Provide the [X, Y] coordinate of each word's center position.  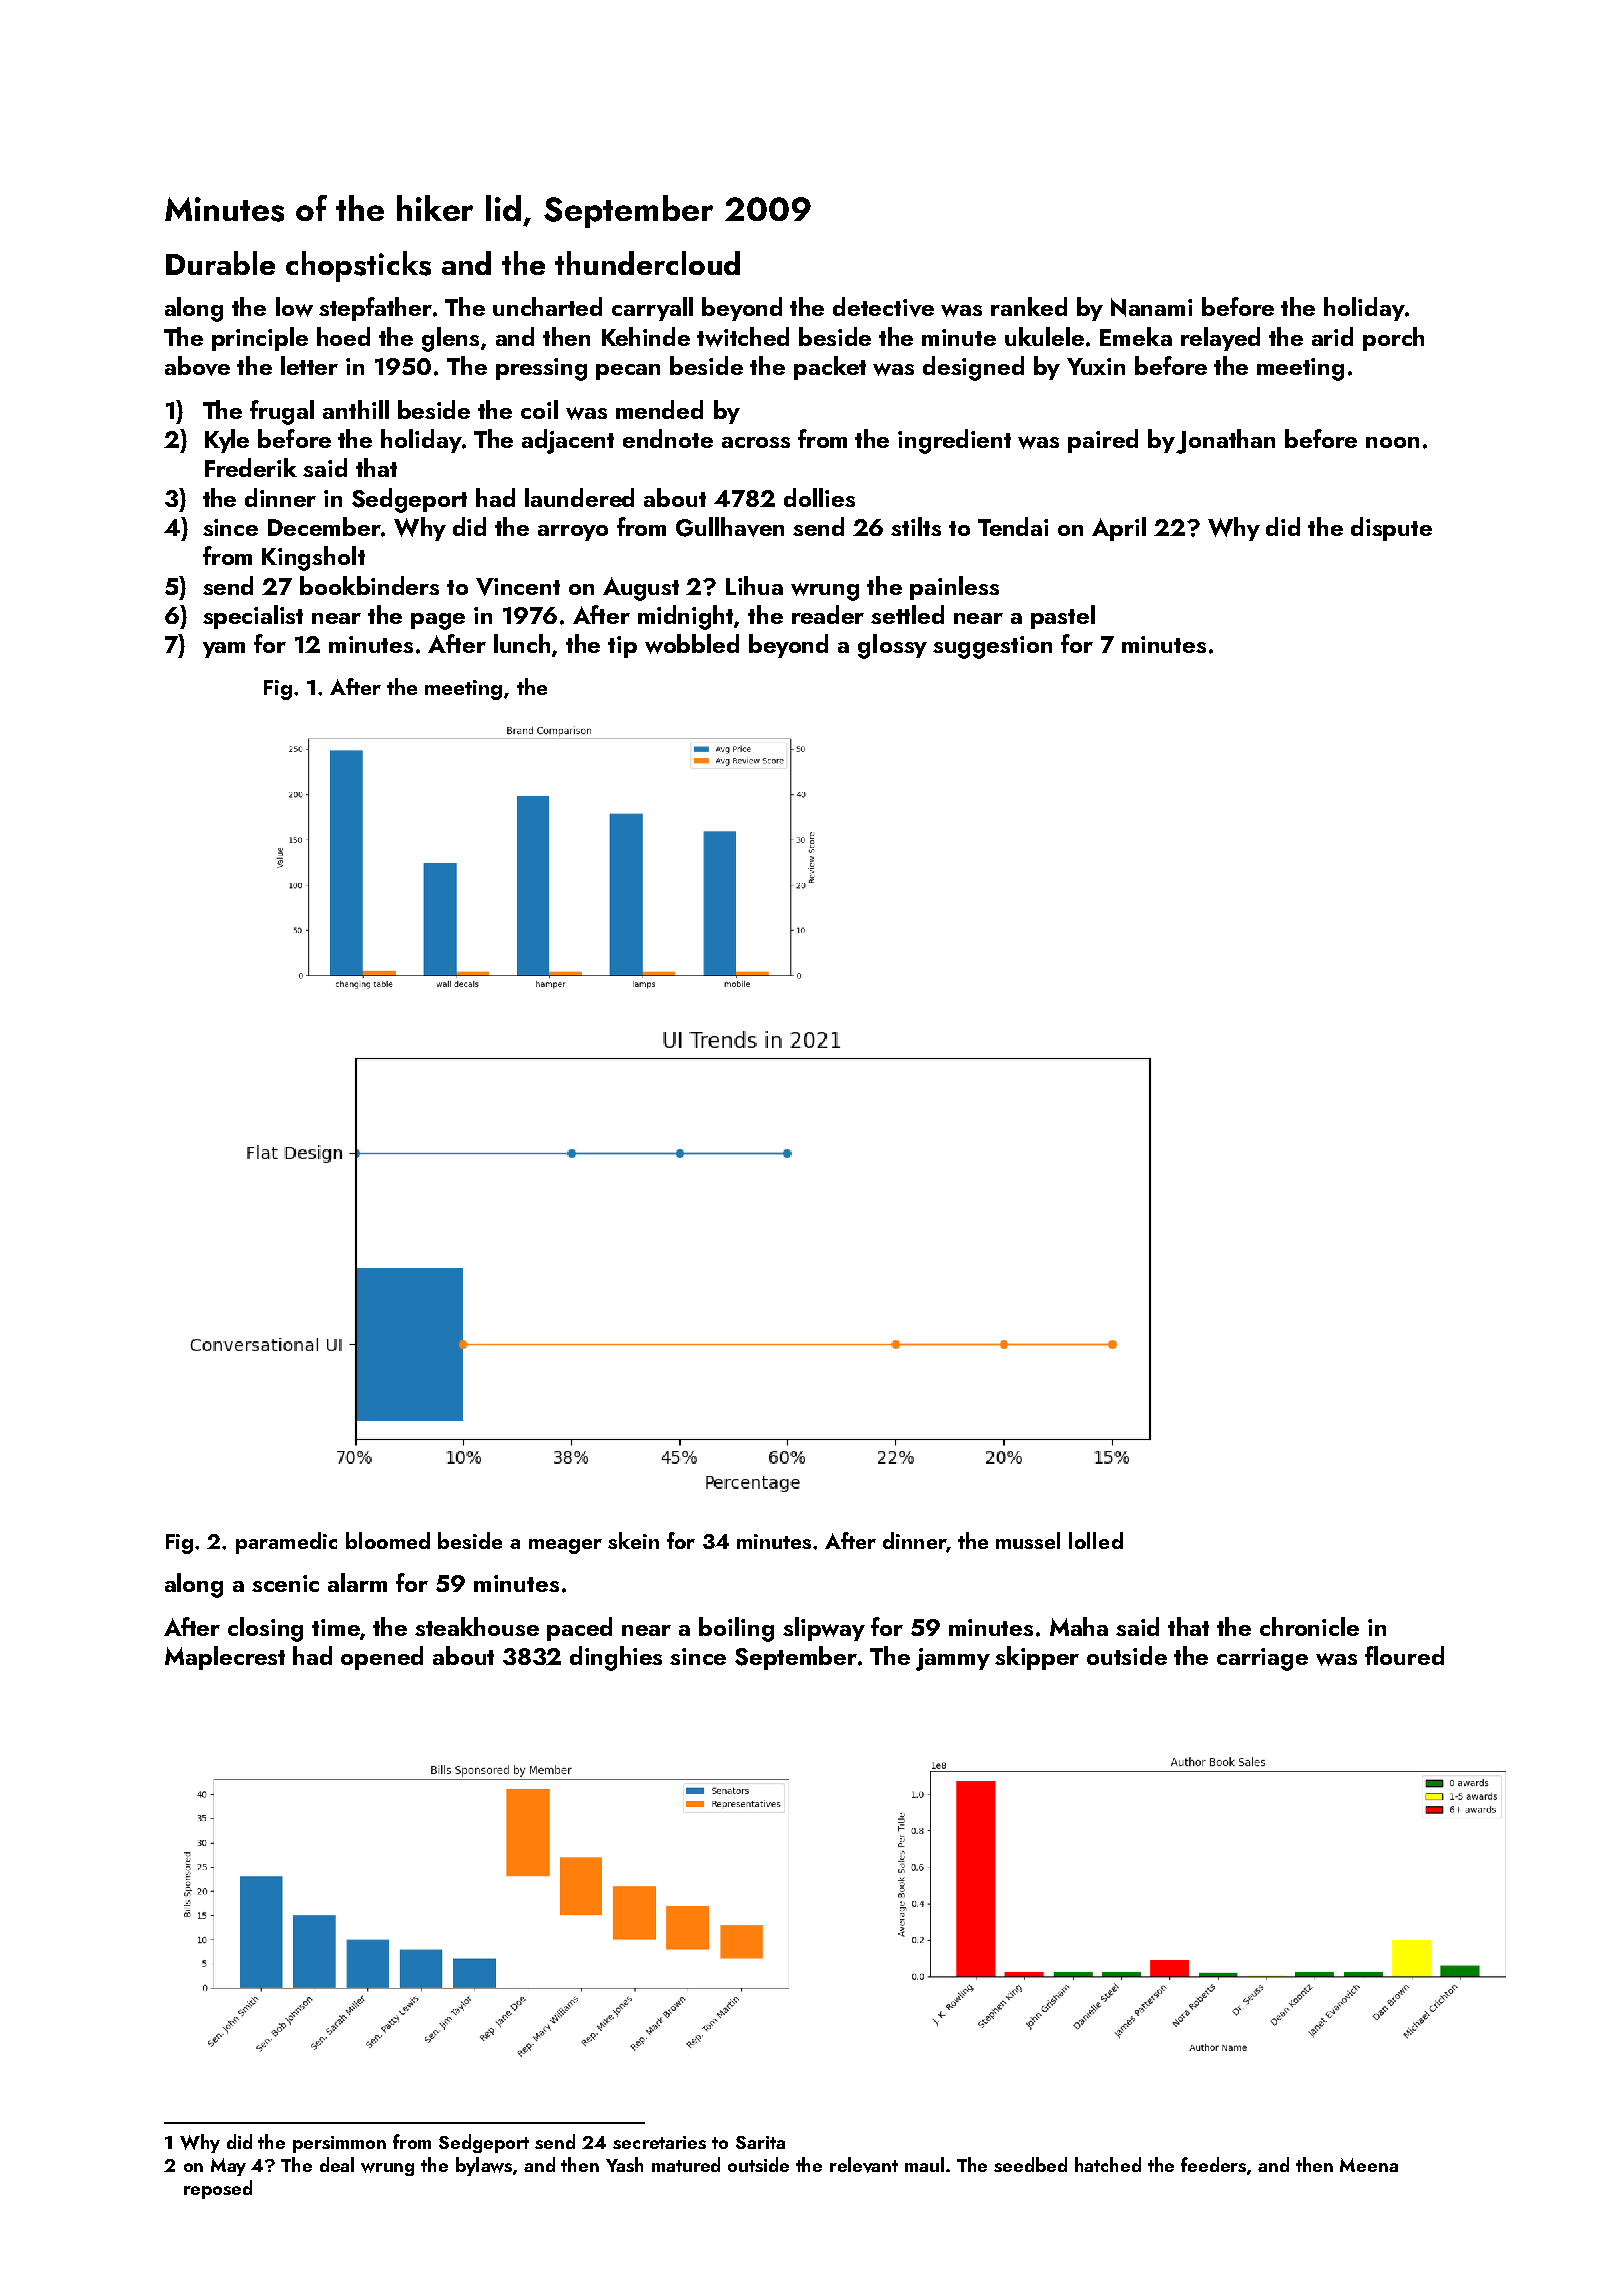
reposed [218, 2189]
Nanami [1151, 307]
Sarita [760, 2142]
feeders [1213, 2164]
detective [883, 307]
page [438, 621]
